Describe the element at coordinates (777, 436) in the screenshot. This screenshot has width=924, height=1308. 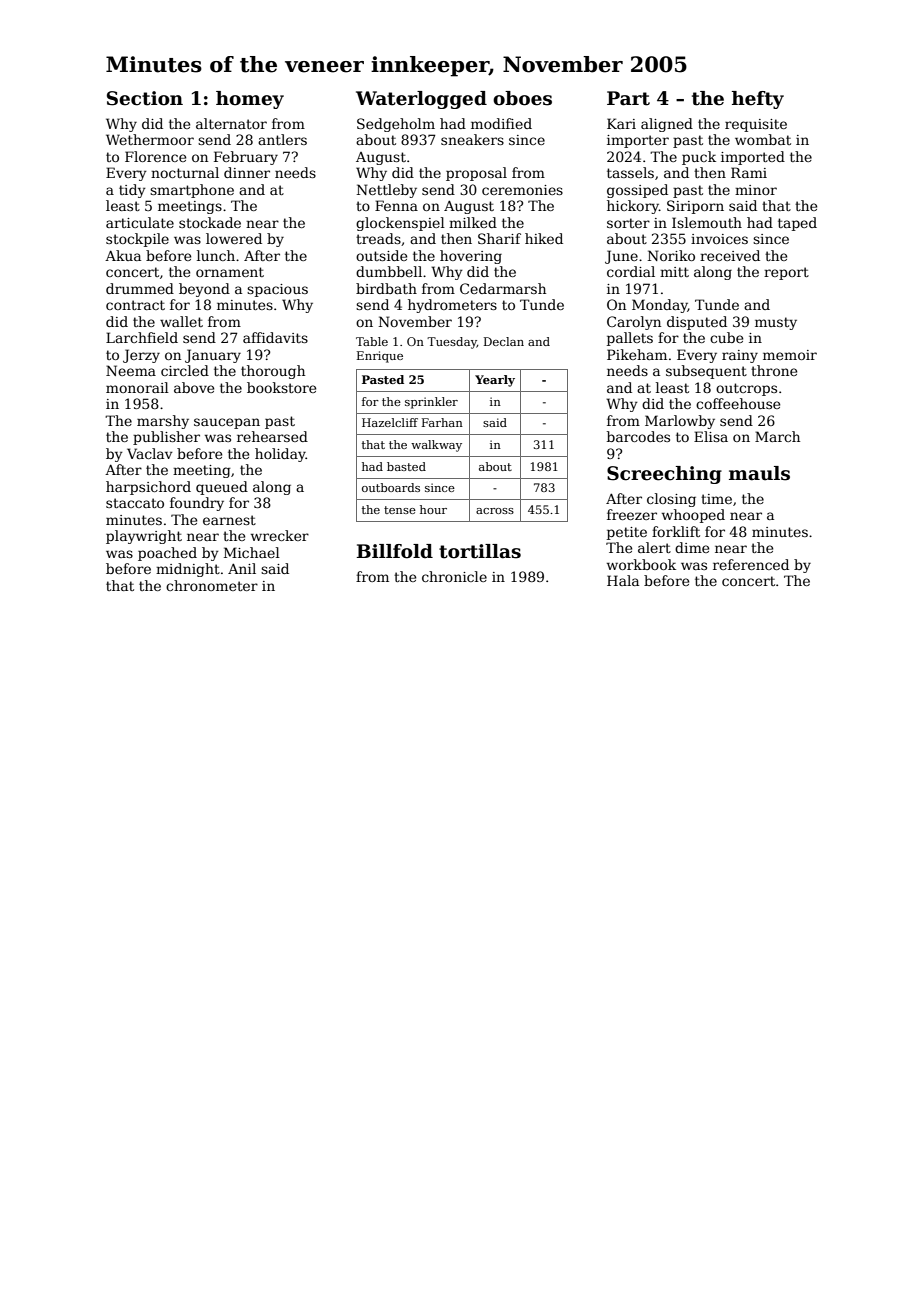
I see `March` at that location.
